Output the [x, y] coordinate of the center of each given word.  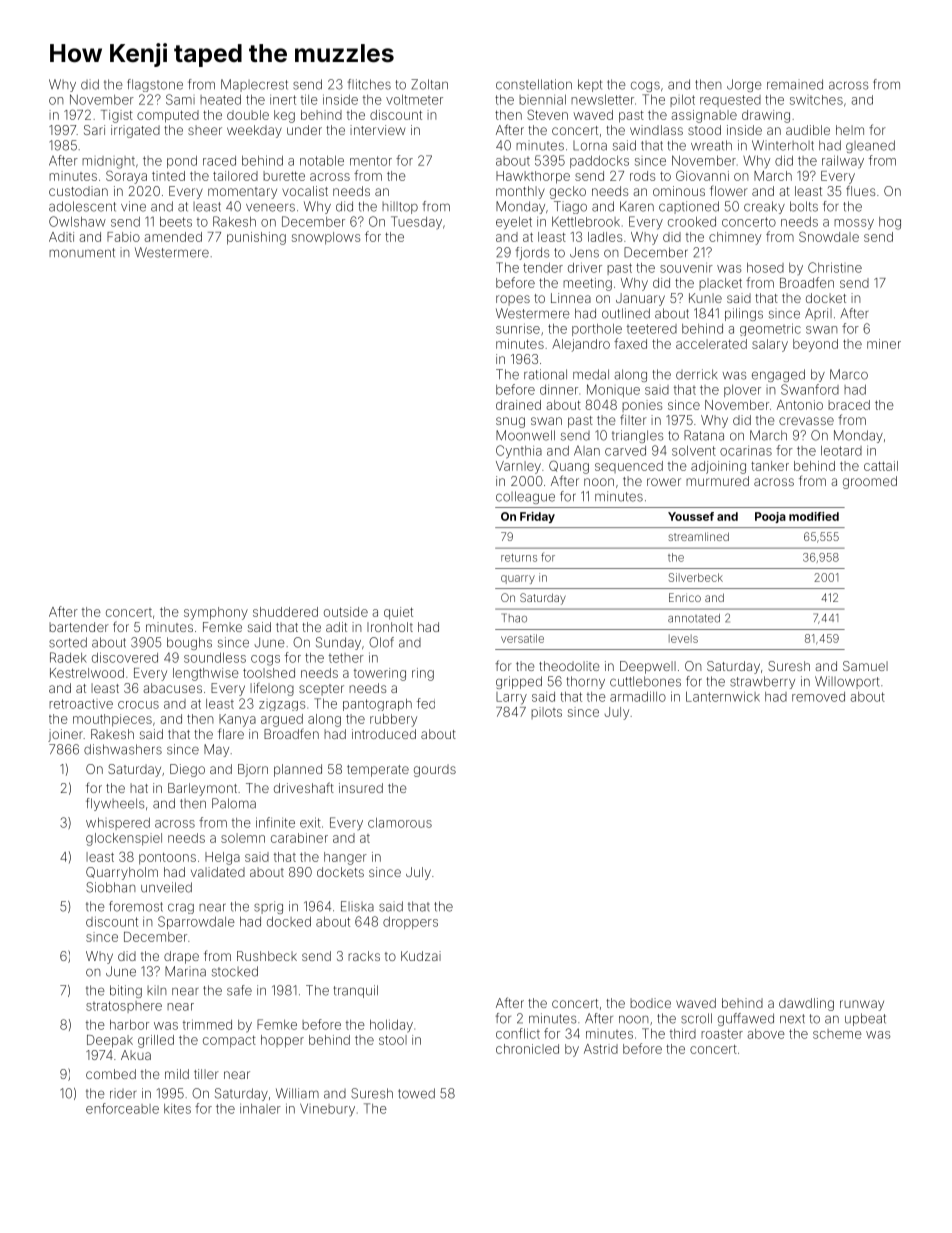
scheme [837, 1034]
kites [177, 1109]
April [818, 314]
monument [82, 253]
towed [416, 1093]
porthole [597, 330]
